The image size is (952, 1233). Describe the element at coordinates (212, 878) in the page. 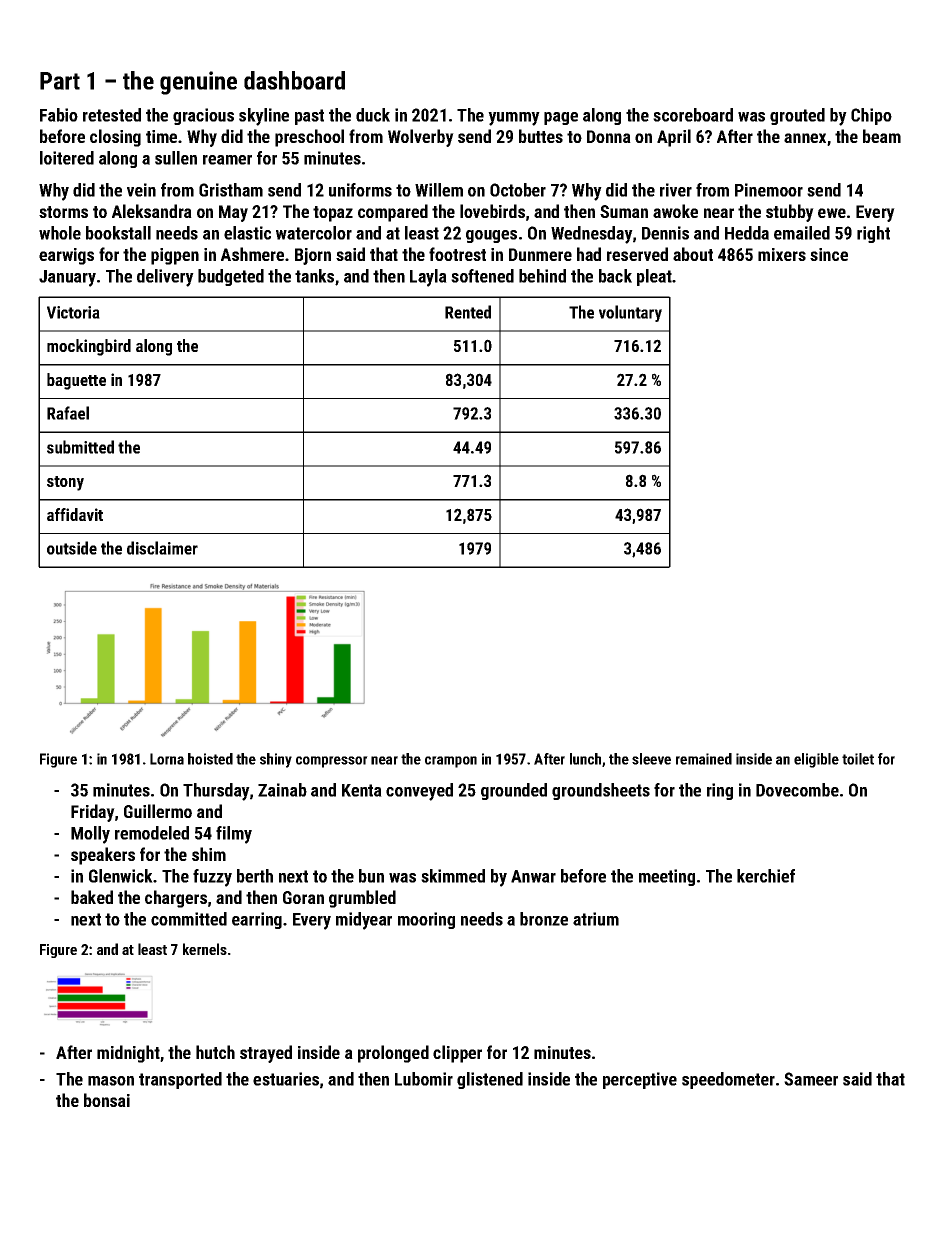

I see `fuzzy` at that location.
